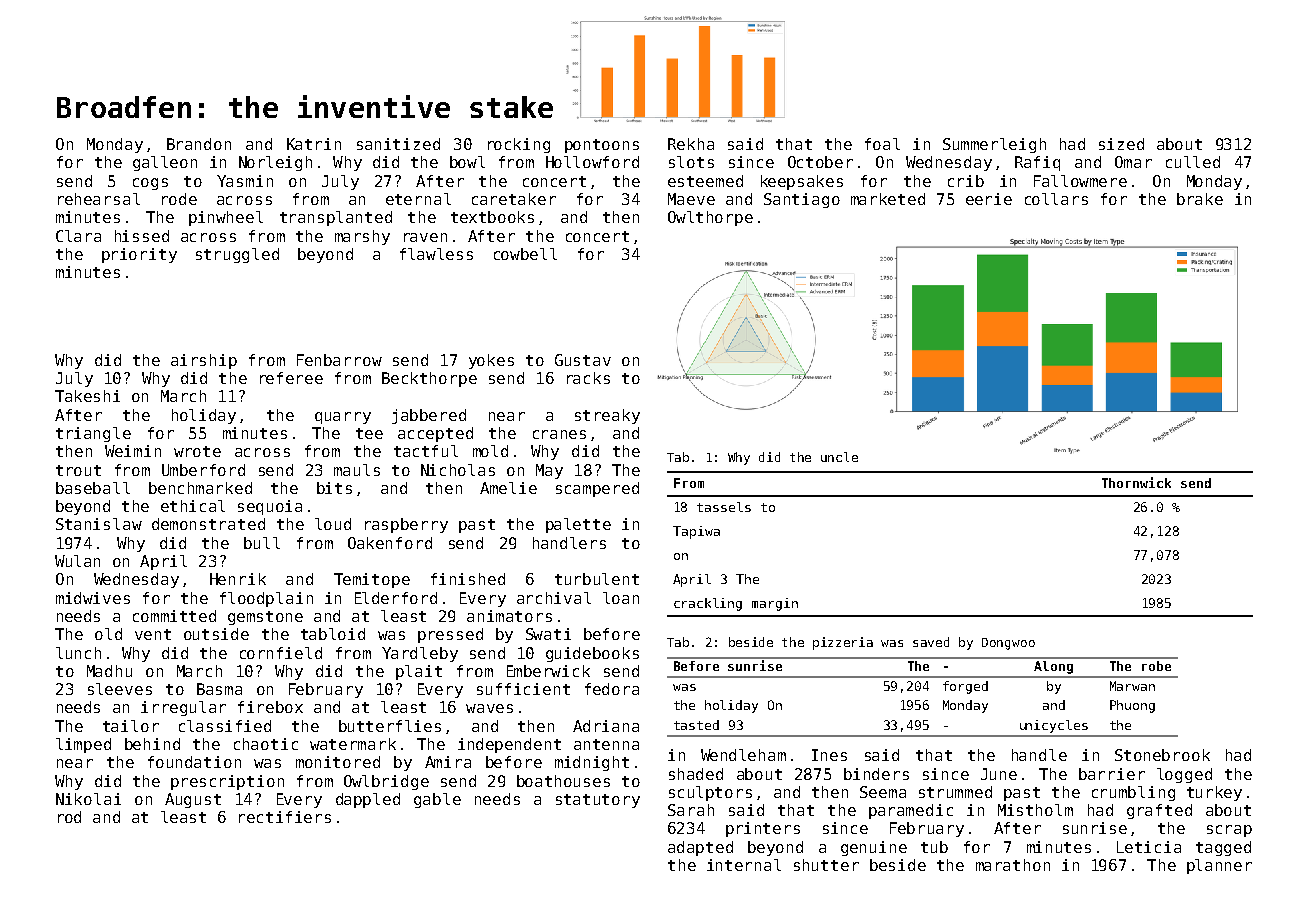 This image has width=1308, height=924. I want to click on Owlthorpe, so click(710, 218).
